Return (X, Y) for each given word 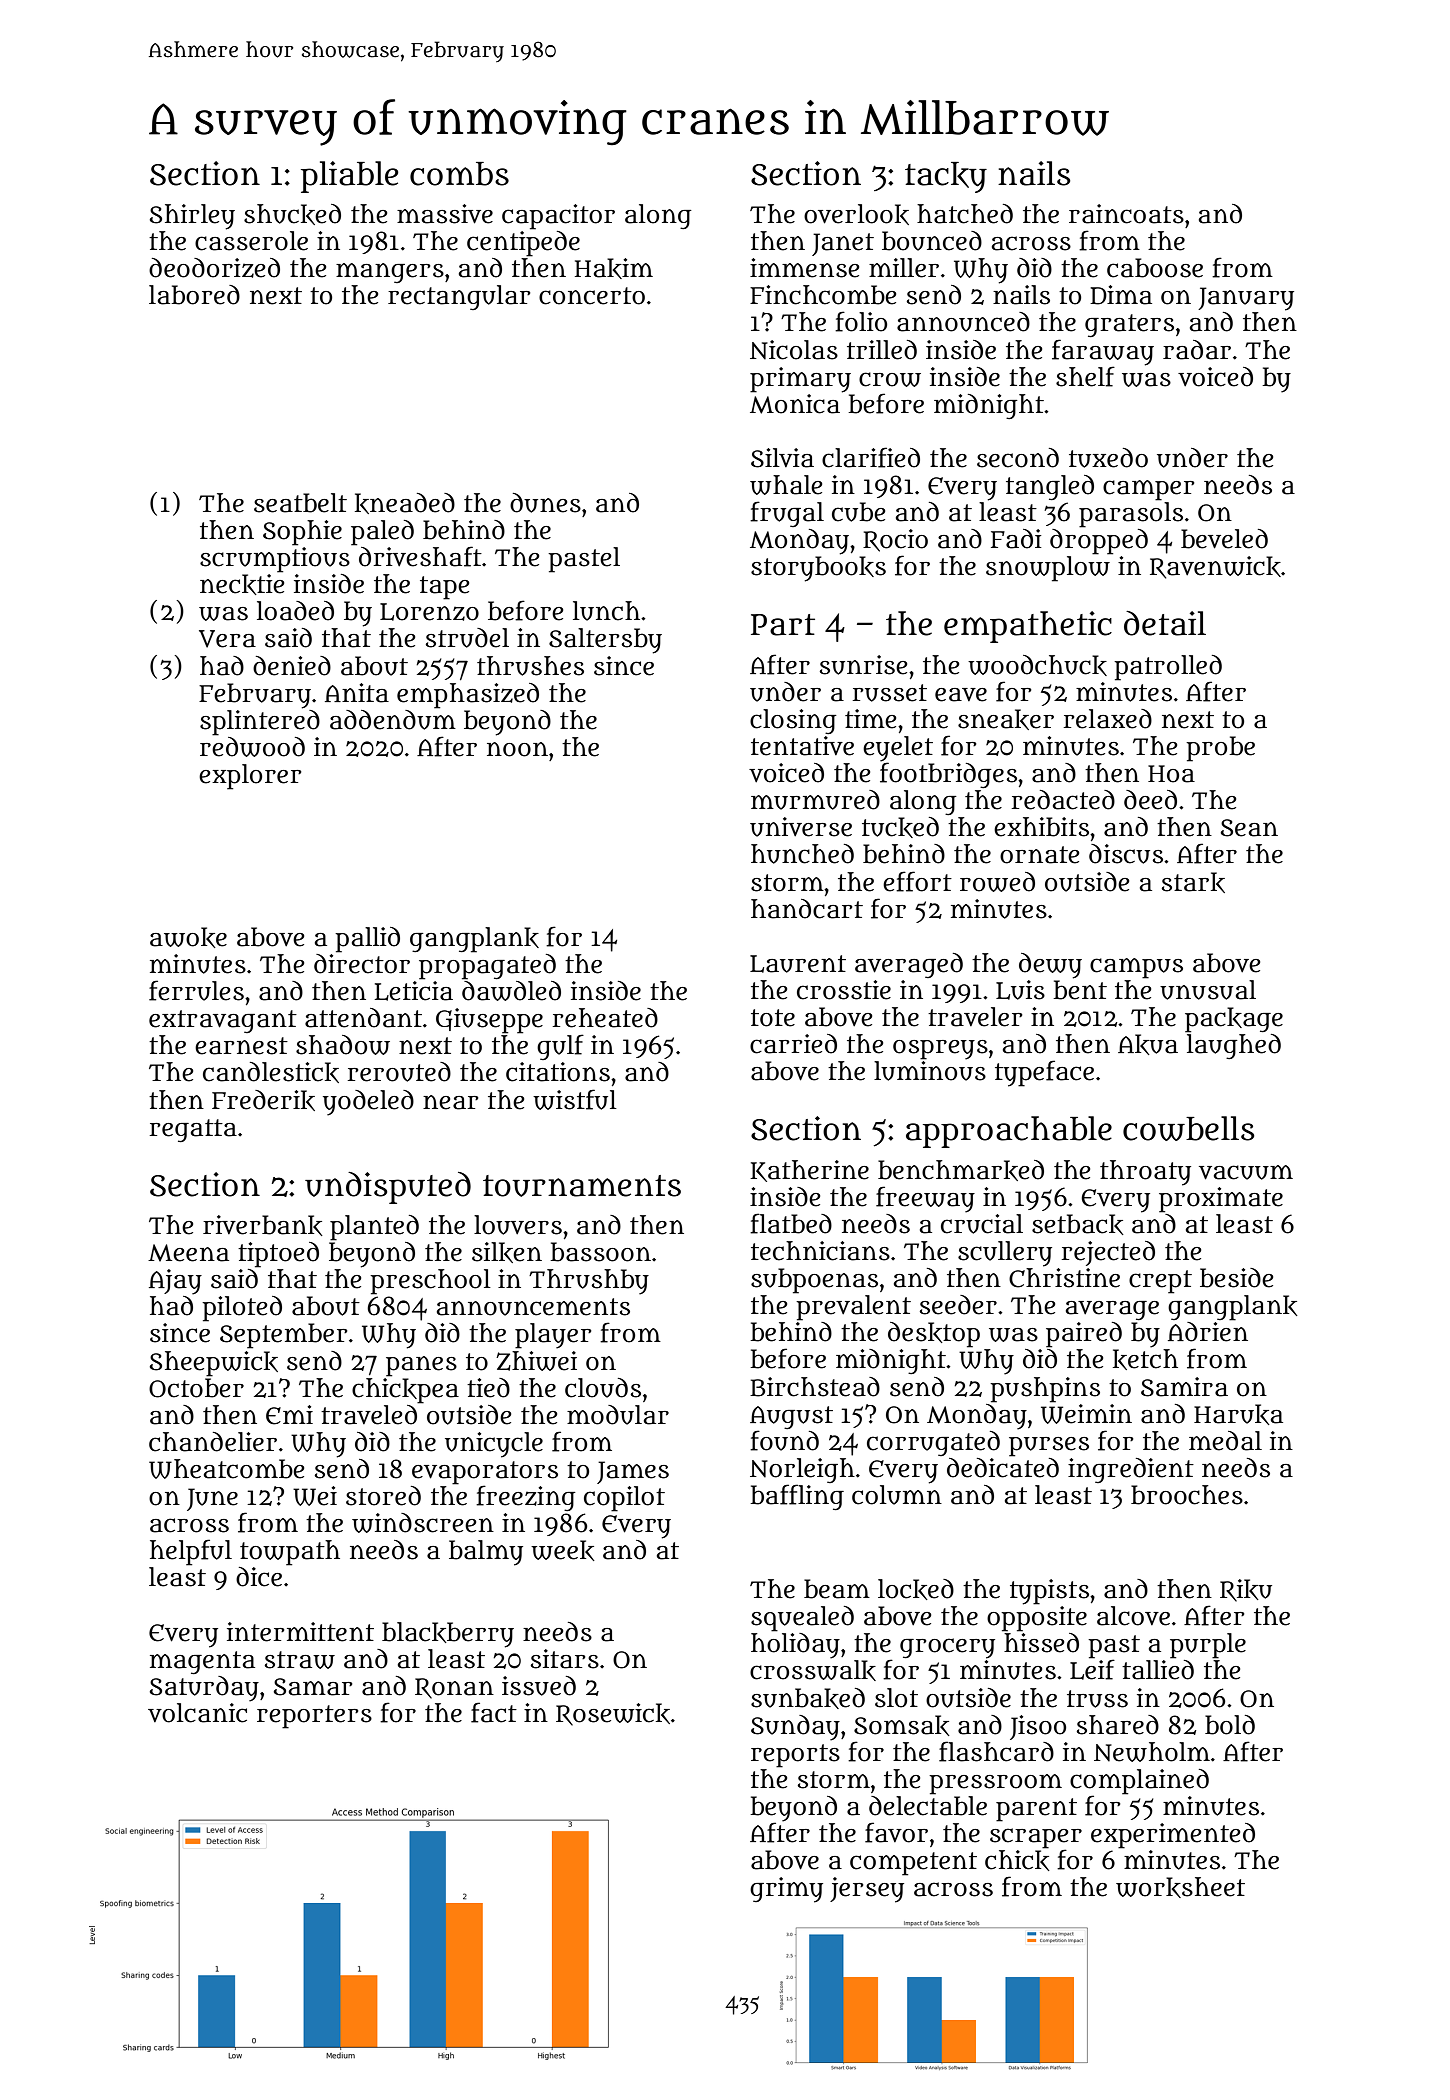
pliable (350, 177)
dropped (1099, 542)
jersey (867, 1890)
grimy (786, 1890)
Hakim (614, 268)
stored (383, 1496)
